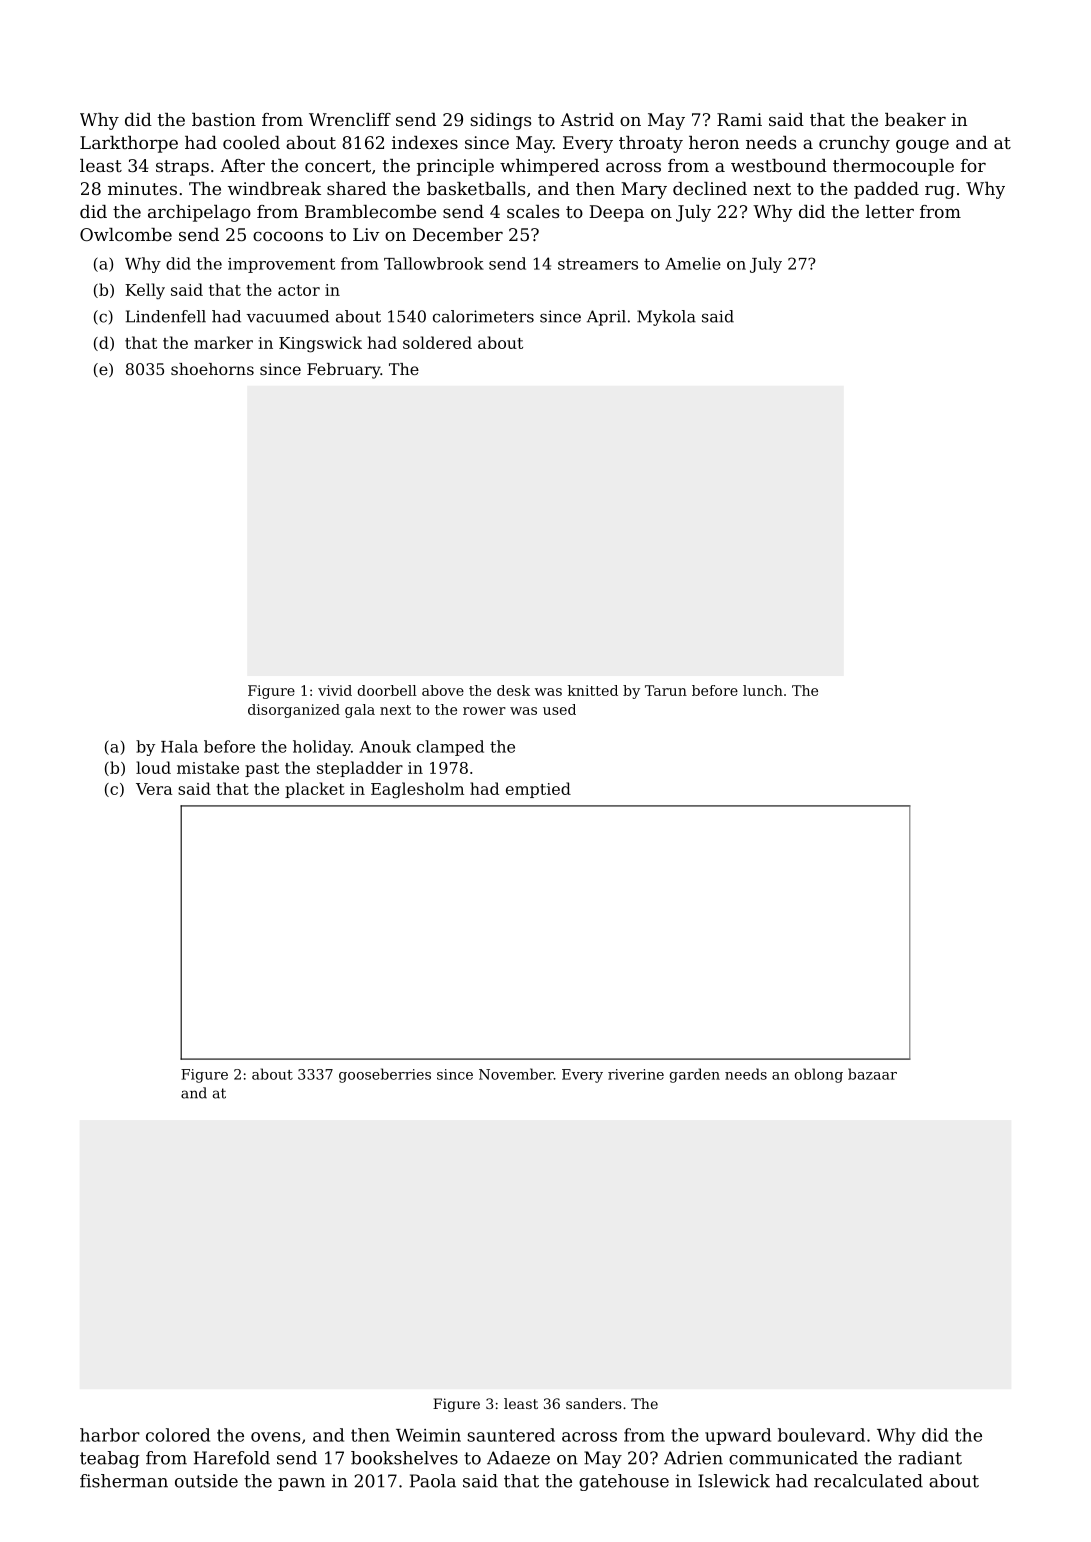 The width and height of the document is (1091, 1542). What do you see at coordinates (594, 1403) in the document?
I see `sanders` at bounding box center [594, 1403].
